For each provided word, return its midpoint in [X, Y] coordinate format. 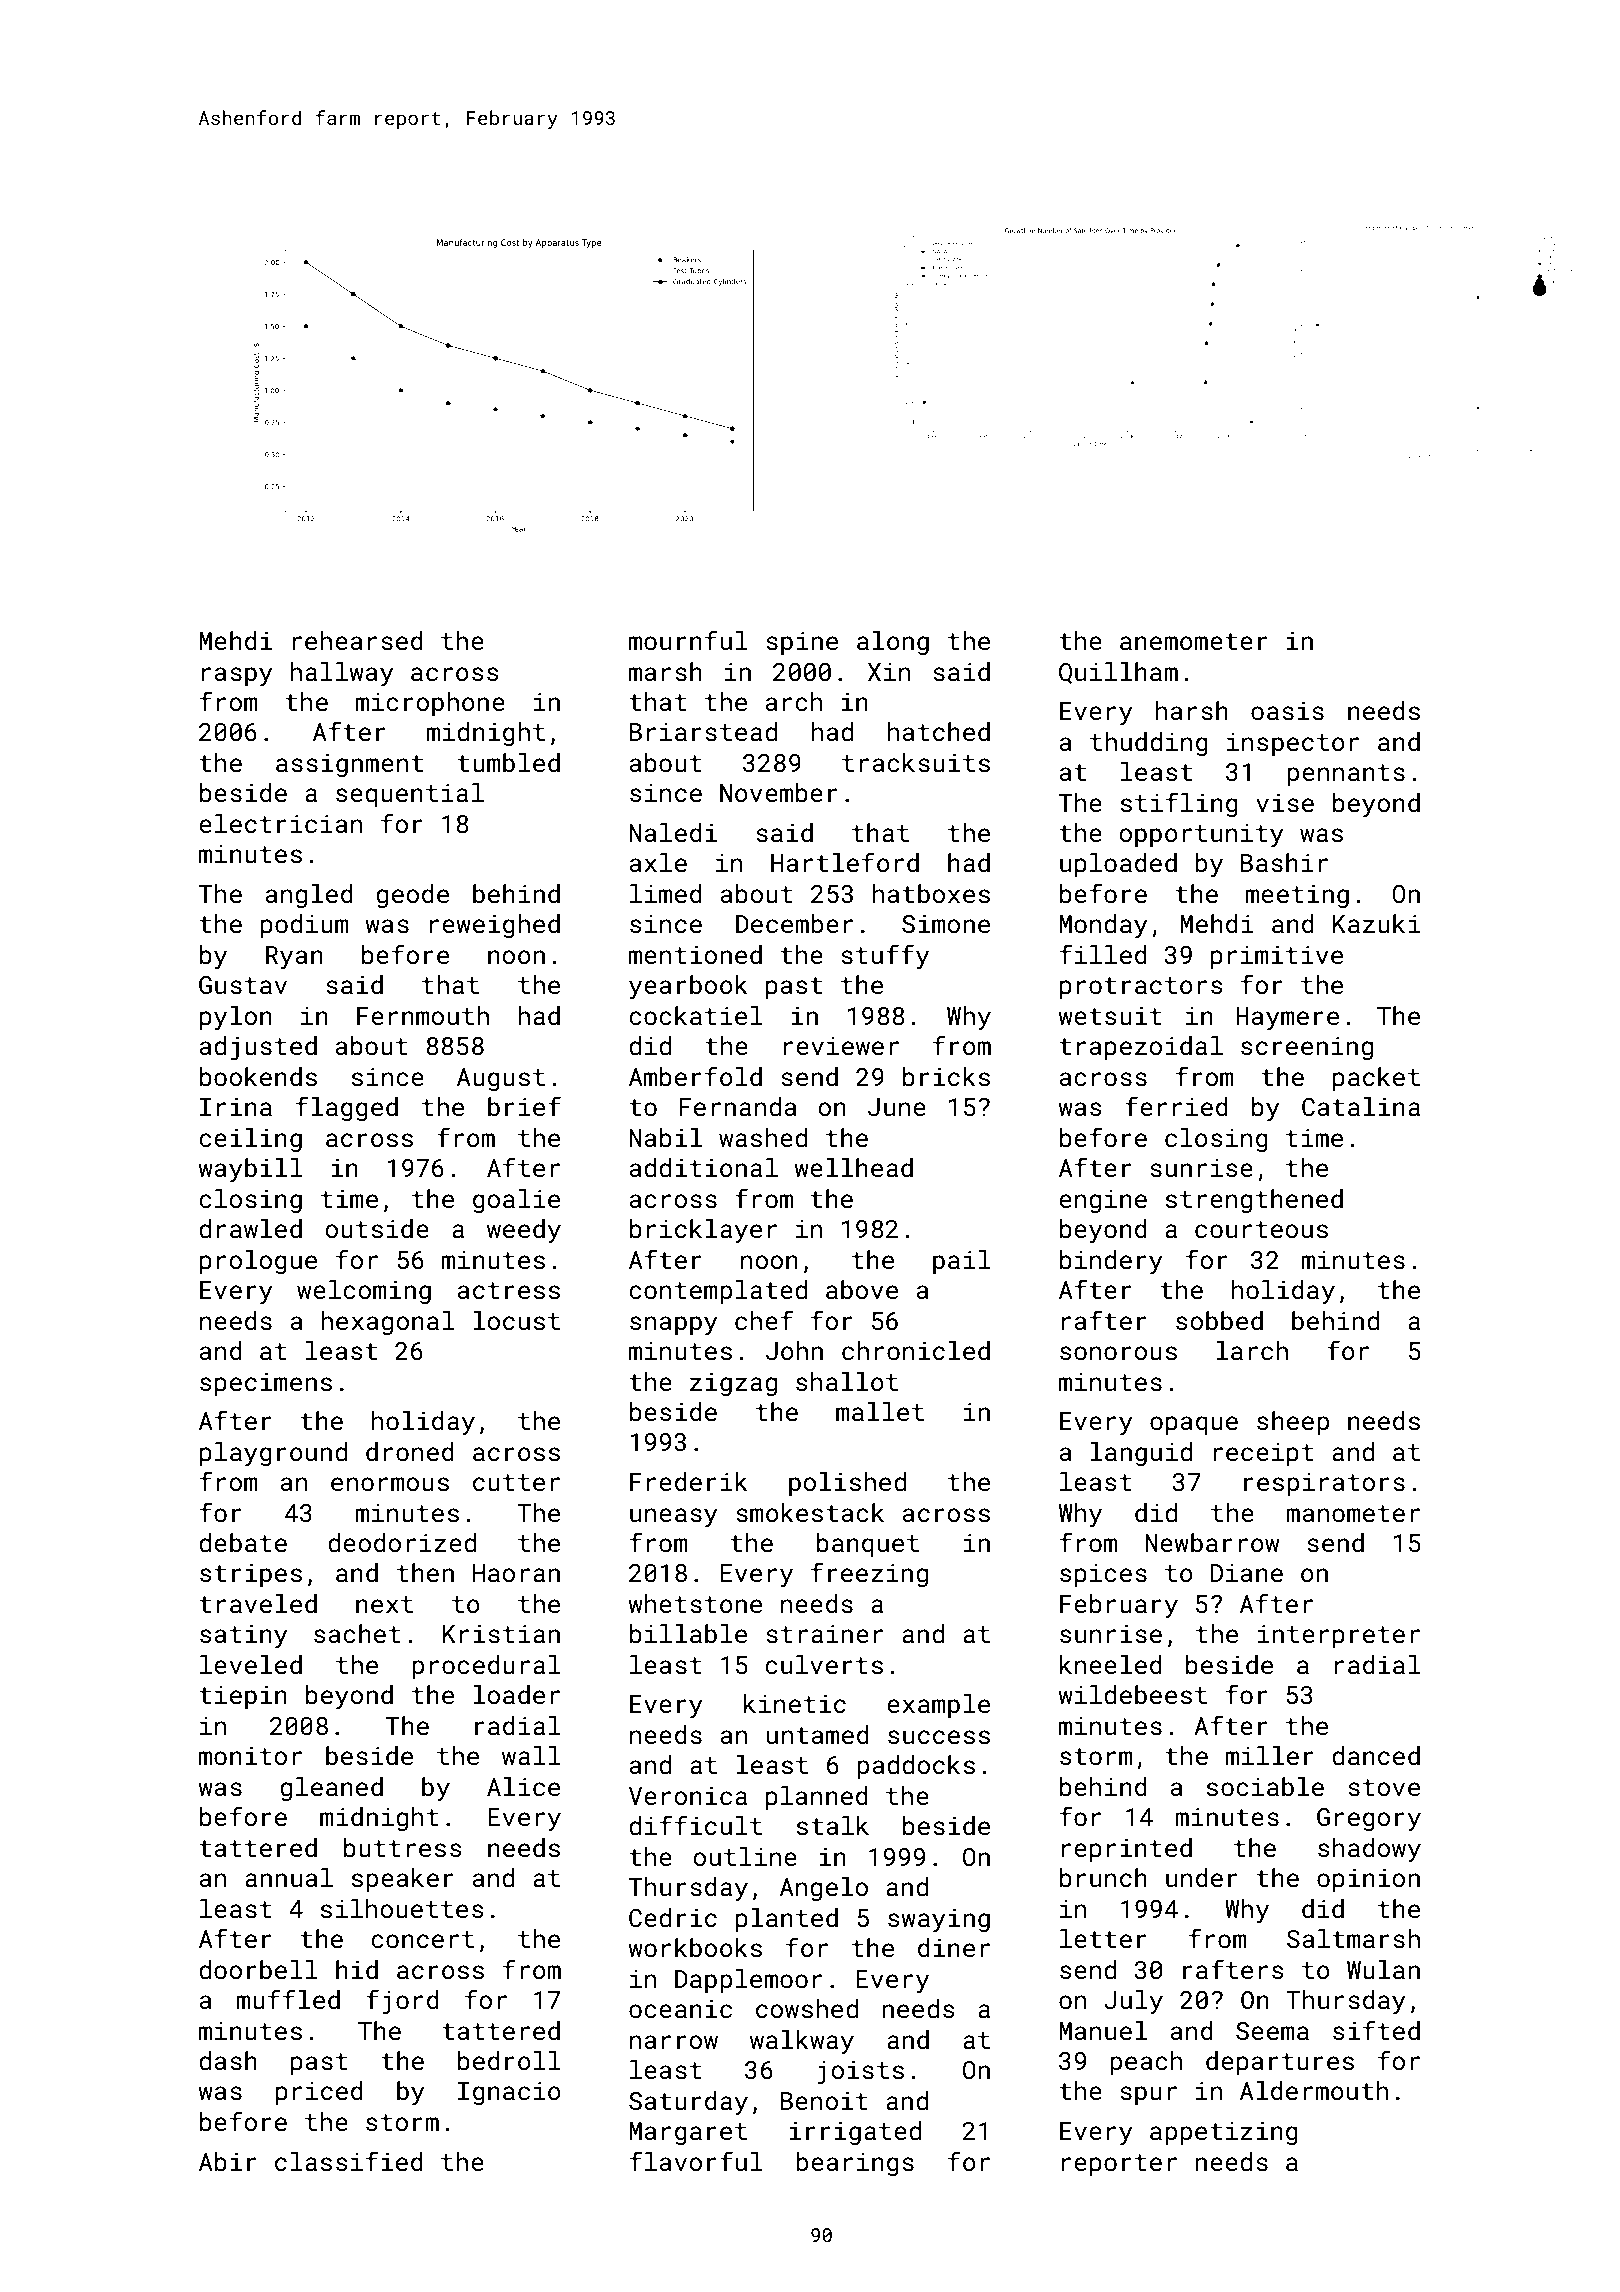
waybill [250, 1170]
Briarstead [703, 732]
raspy [237, 677]
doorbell [258, 1970]
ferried [1176, 1106]
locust [516, 1321]
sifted [1376, 2030]
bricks [946, 1077]
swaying [939, 1921]
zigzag [733, 1384]
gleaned [331, 1789]
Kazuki [1377, 923]
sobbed [1219, 1321]
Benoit [824, 2101]
